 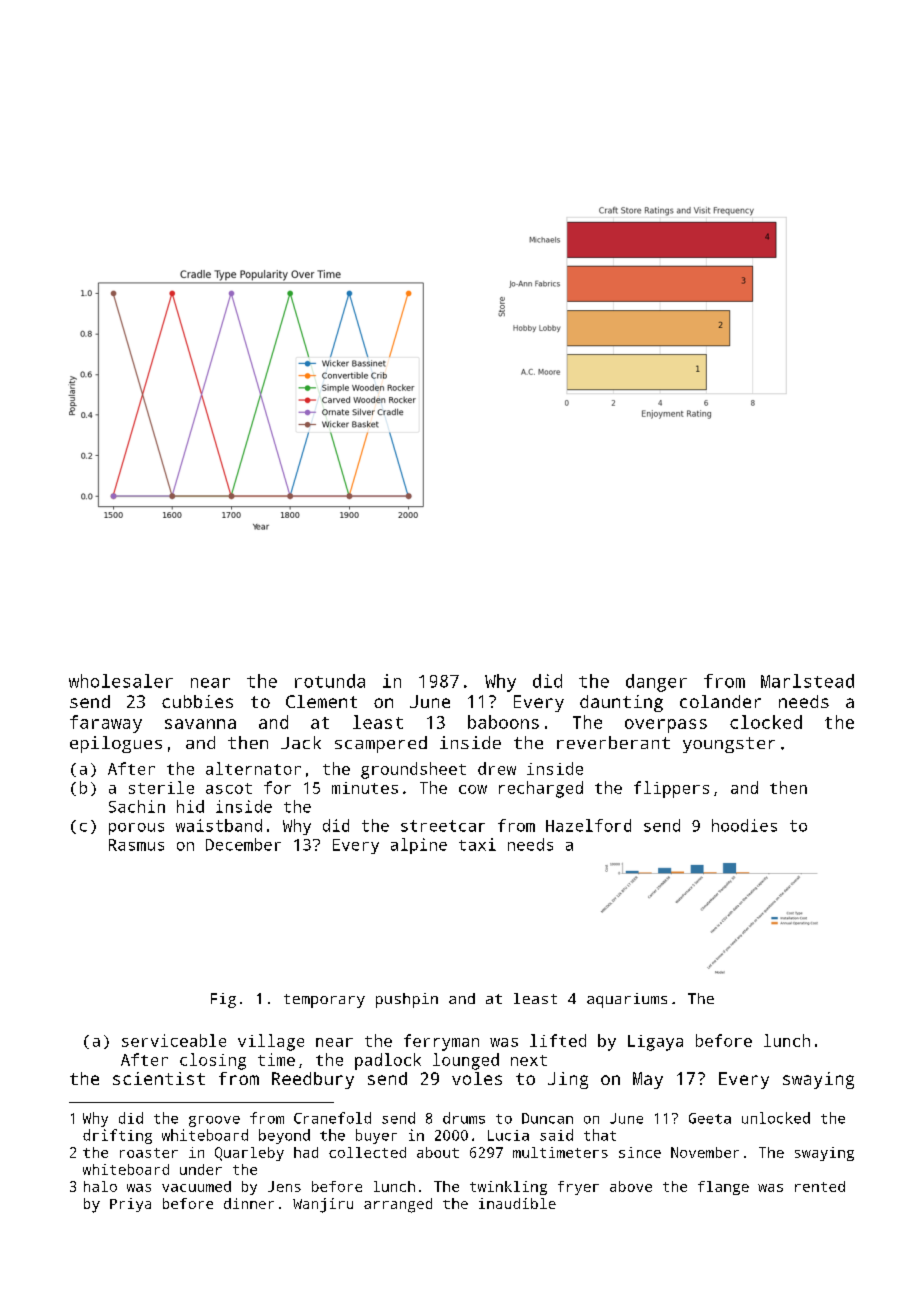 What do you see at coordinates (776, 1118) in the screenshot?
I see `unlocked` at bounding box center [776, 1118].
